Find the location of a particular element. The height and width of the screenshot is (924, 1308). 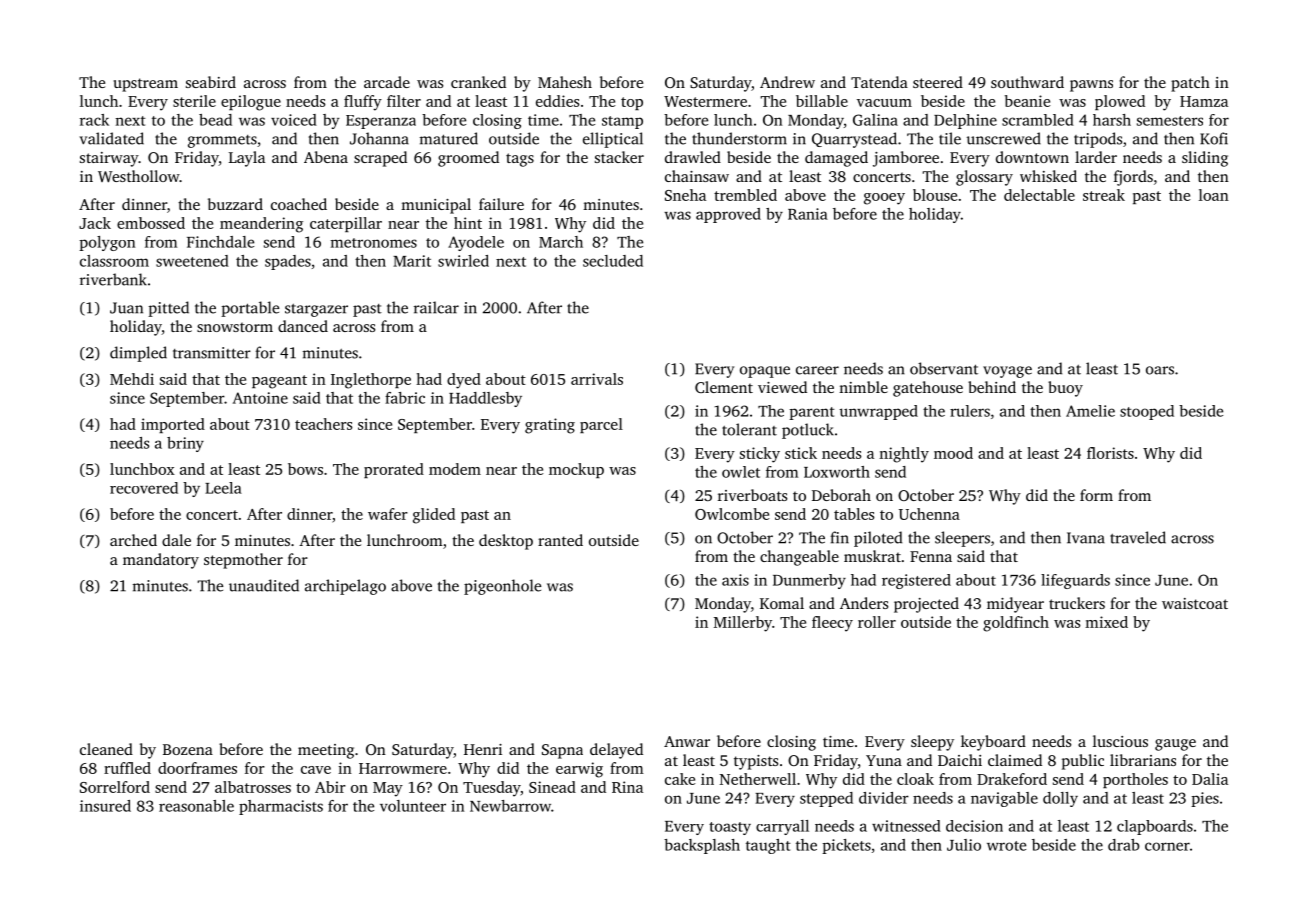

wafer is located at coordinates (388, 514).
